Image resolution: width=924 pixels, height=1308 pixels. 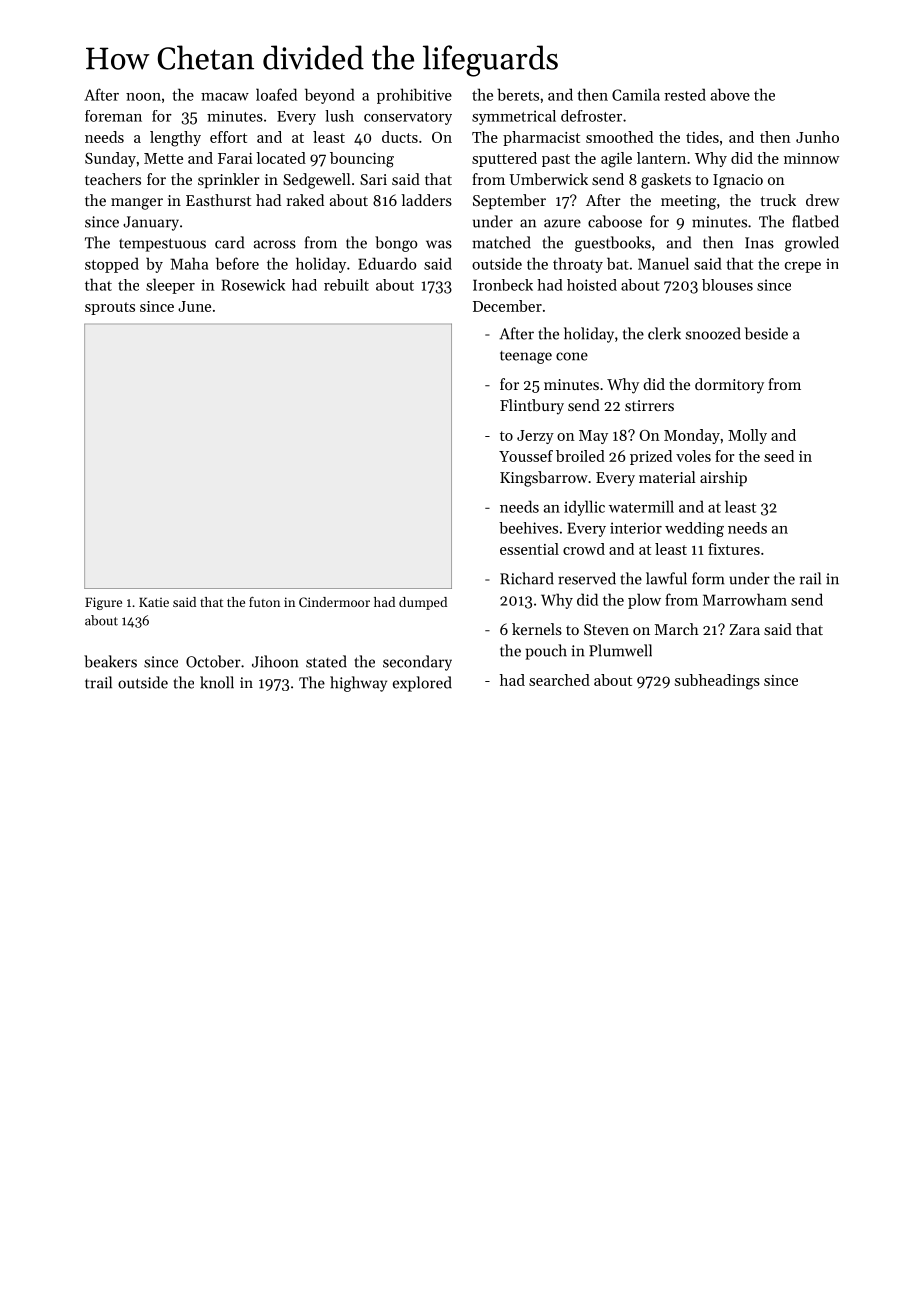 What do you see at coordinates (103, 603) in the screenshot?
I see `Figure` at bounding box center [103, 603].
